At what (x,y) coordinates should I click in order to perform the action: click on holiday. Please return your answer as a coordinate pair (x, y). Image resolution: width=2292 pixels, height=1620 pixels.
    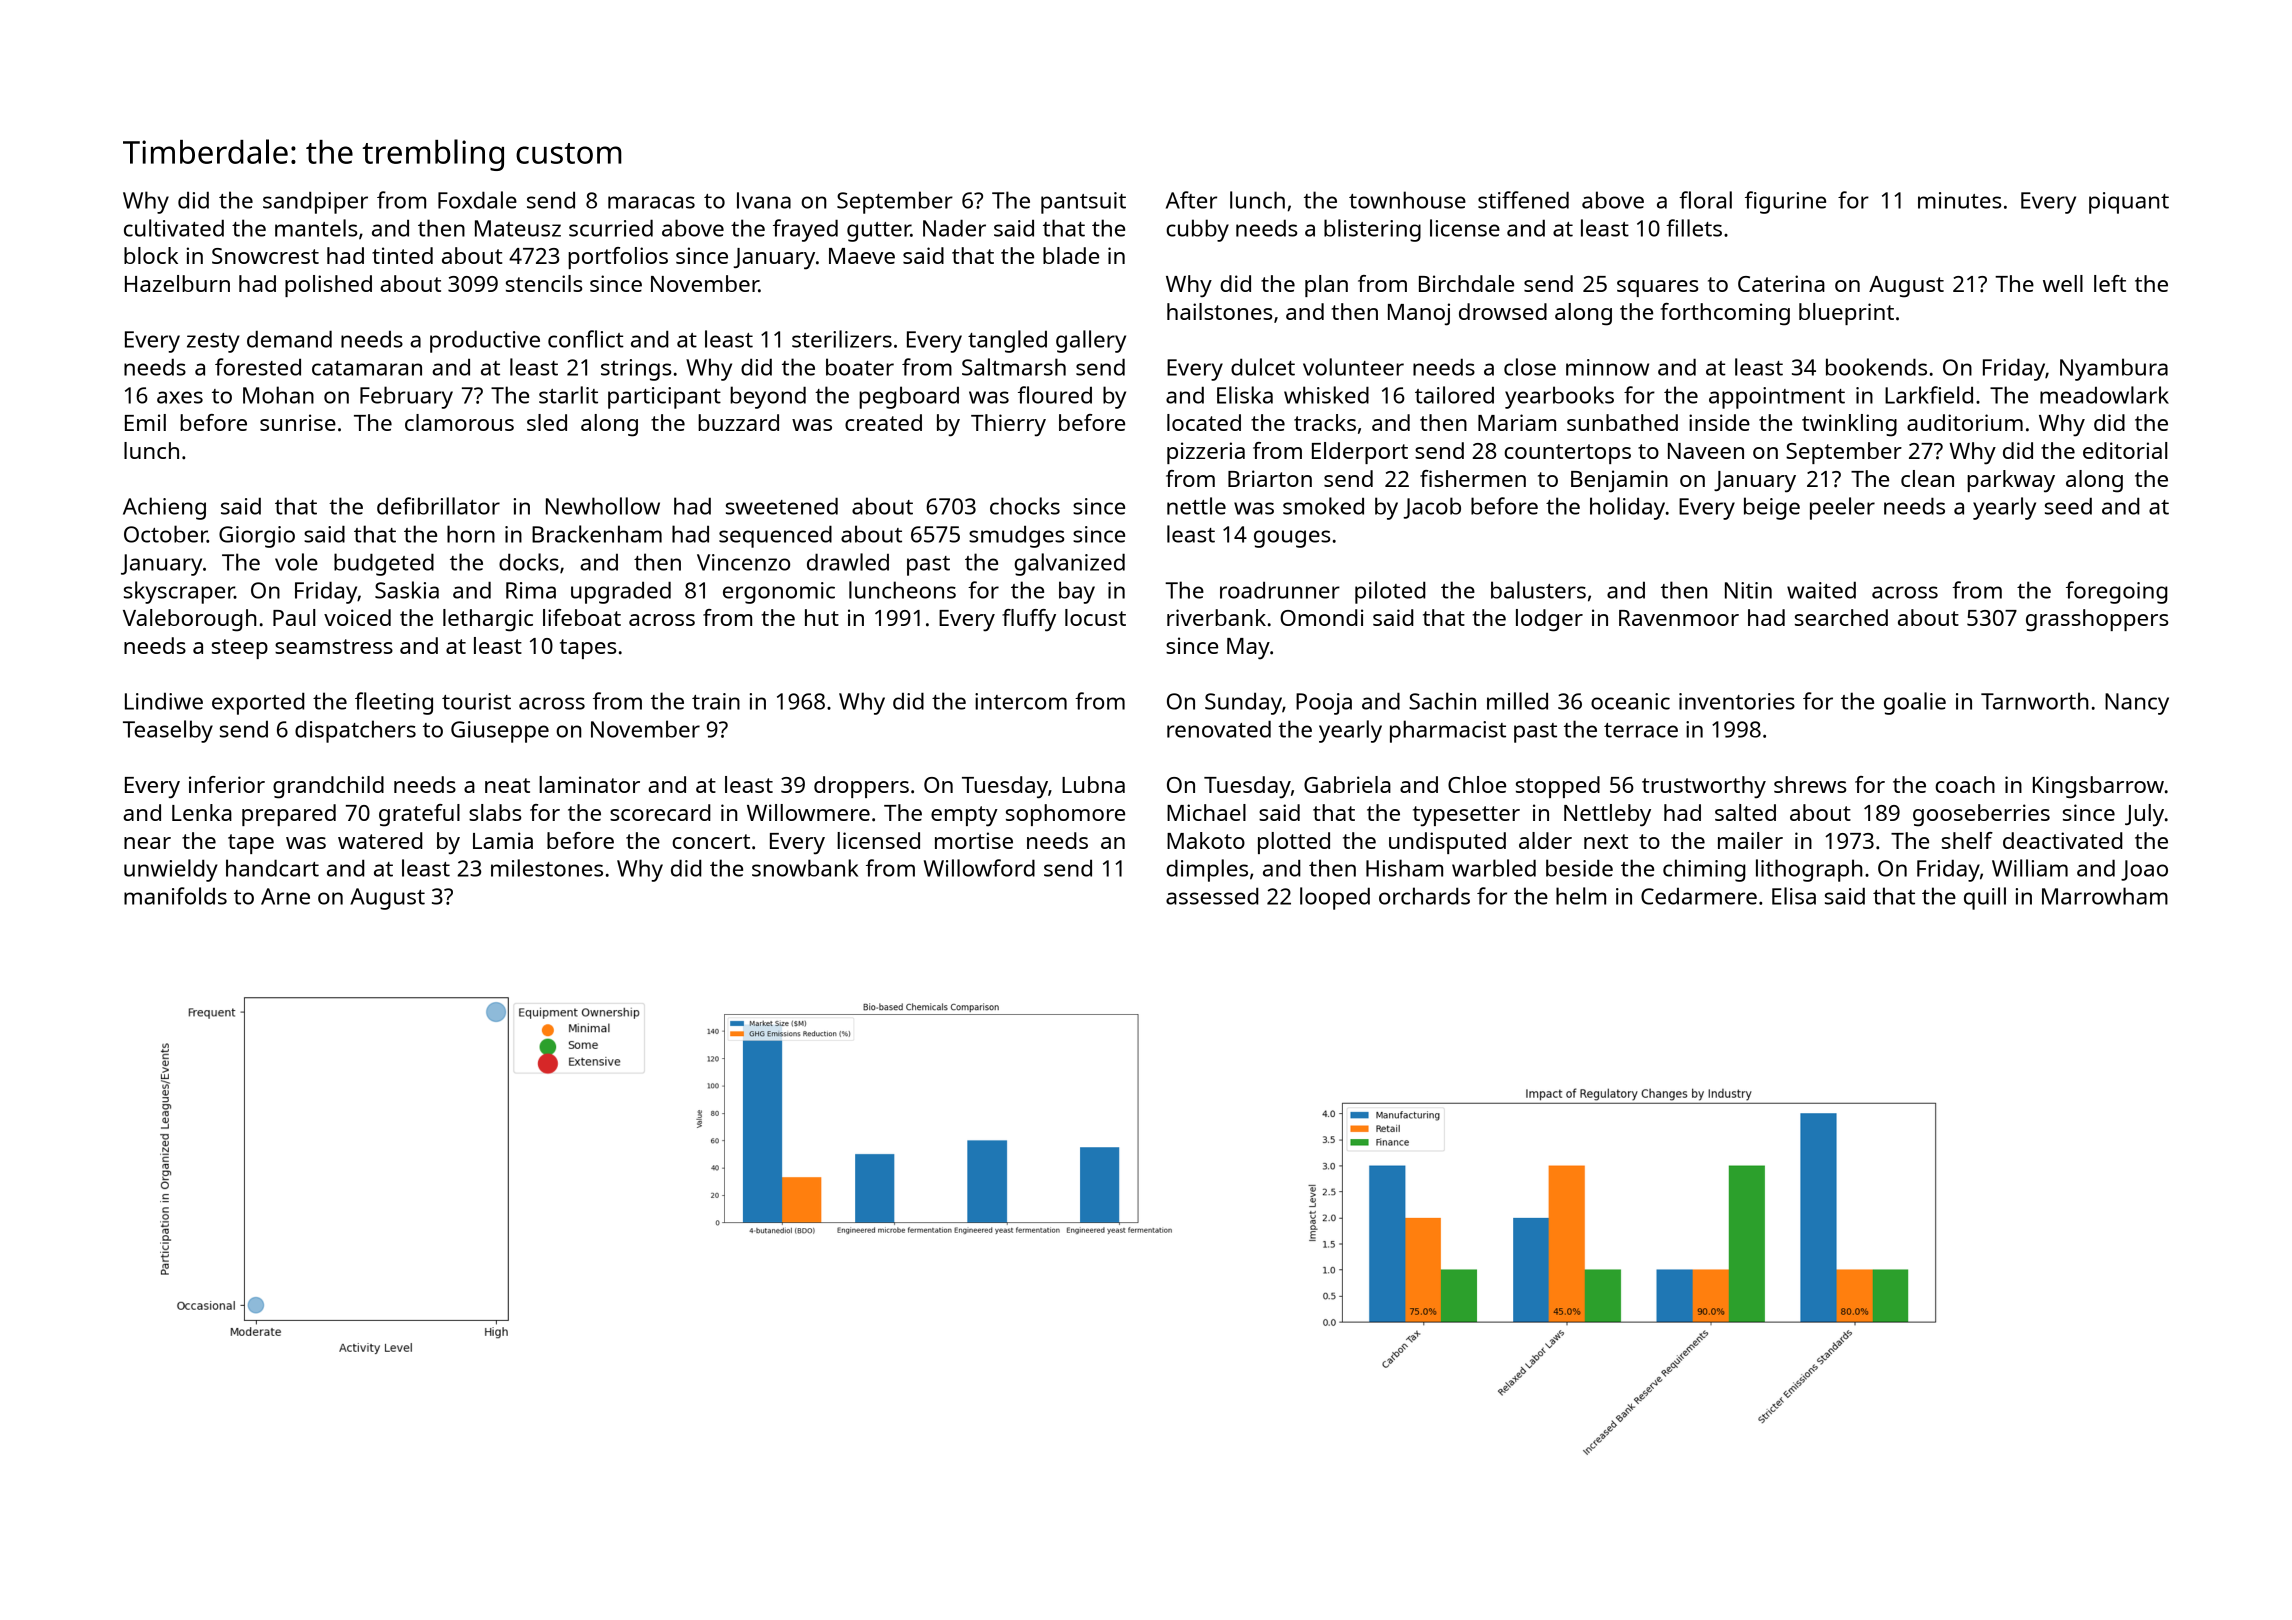
    Looking at the image, I should click on (1627, 508).
